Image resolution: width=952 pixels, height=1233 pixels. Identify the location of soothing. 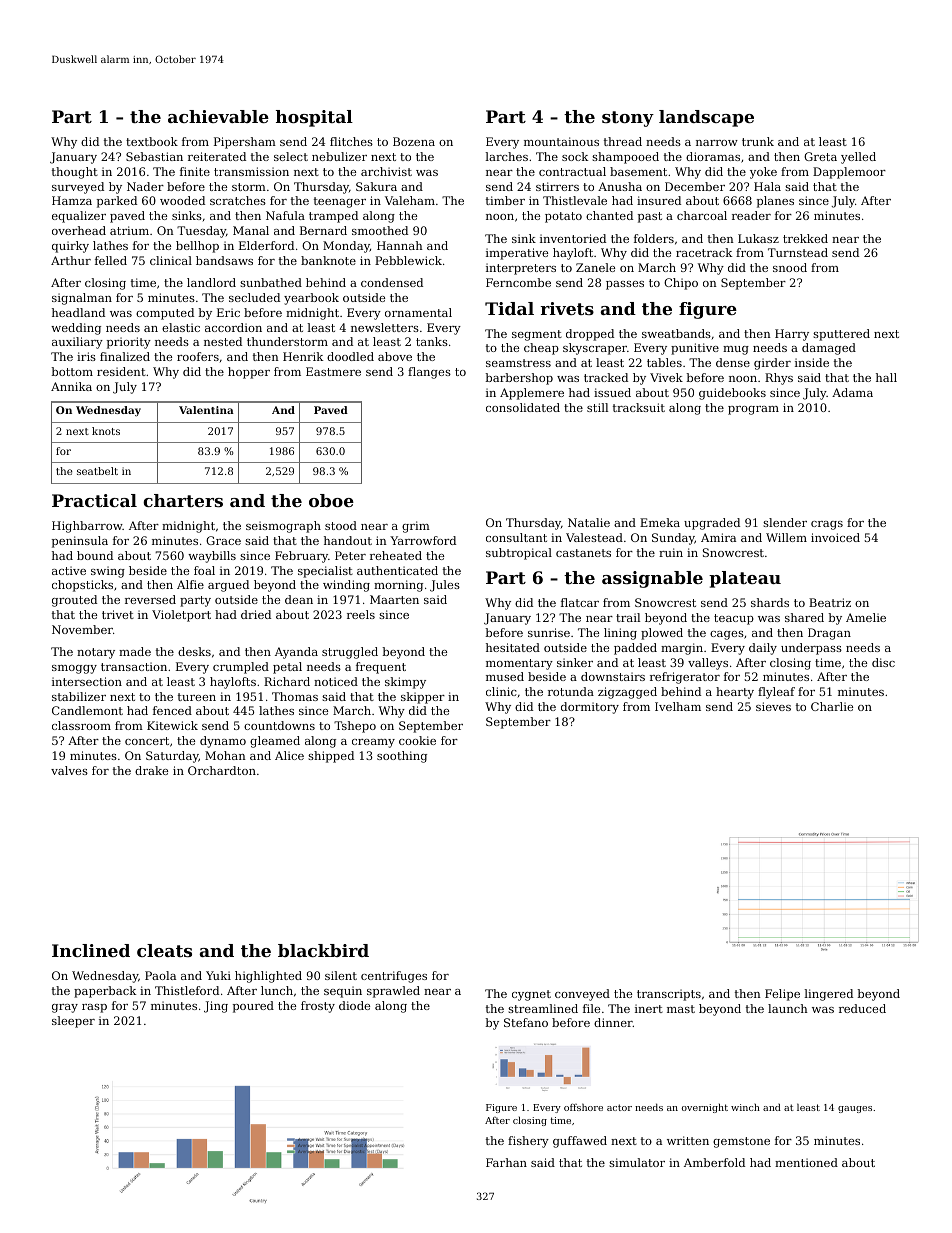
(402, 757).
